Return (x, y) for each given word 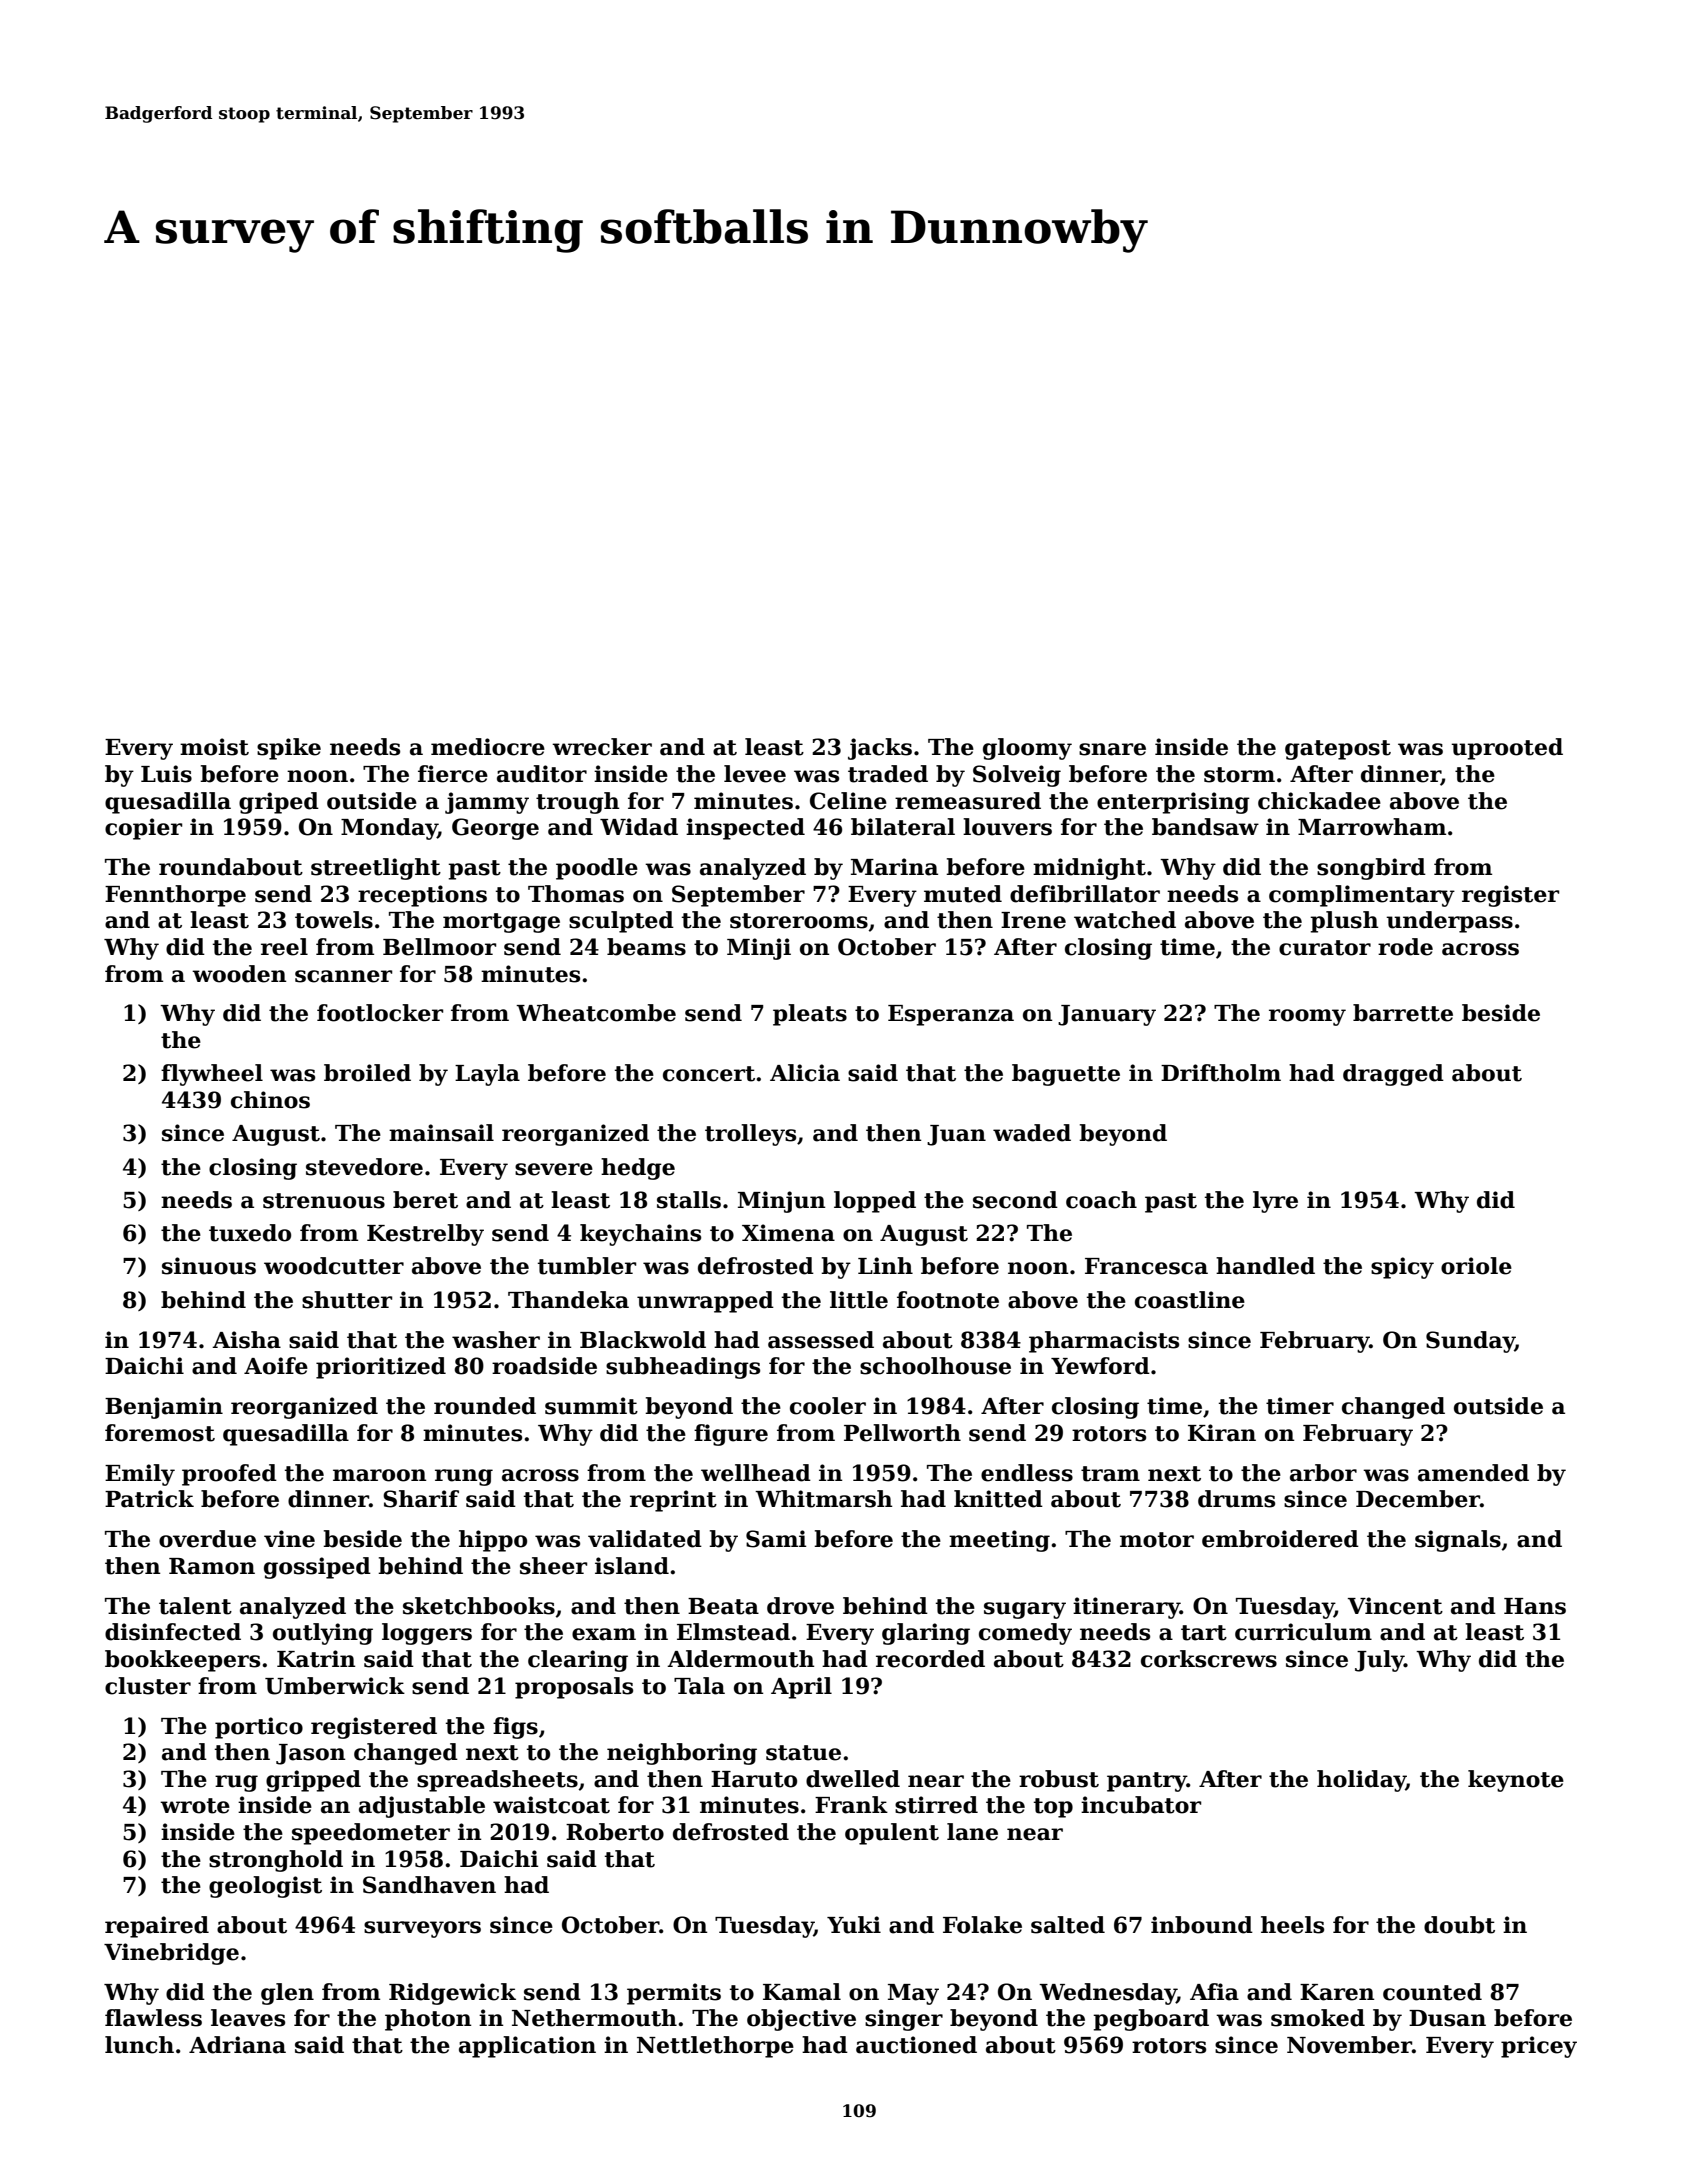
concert (709, 1074)
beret (425, 1200)
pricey (1539, 2047)
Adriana (237, 2045)
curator (1325, 948)
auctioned (916, 2045)
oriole (1476, 1266)
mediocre (488, 747)
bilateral (903, 827)
